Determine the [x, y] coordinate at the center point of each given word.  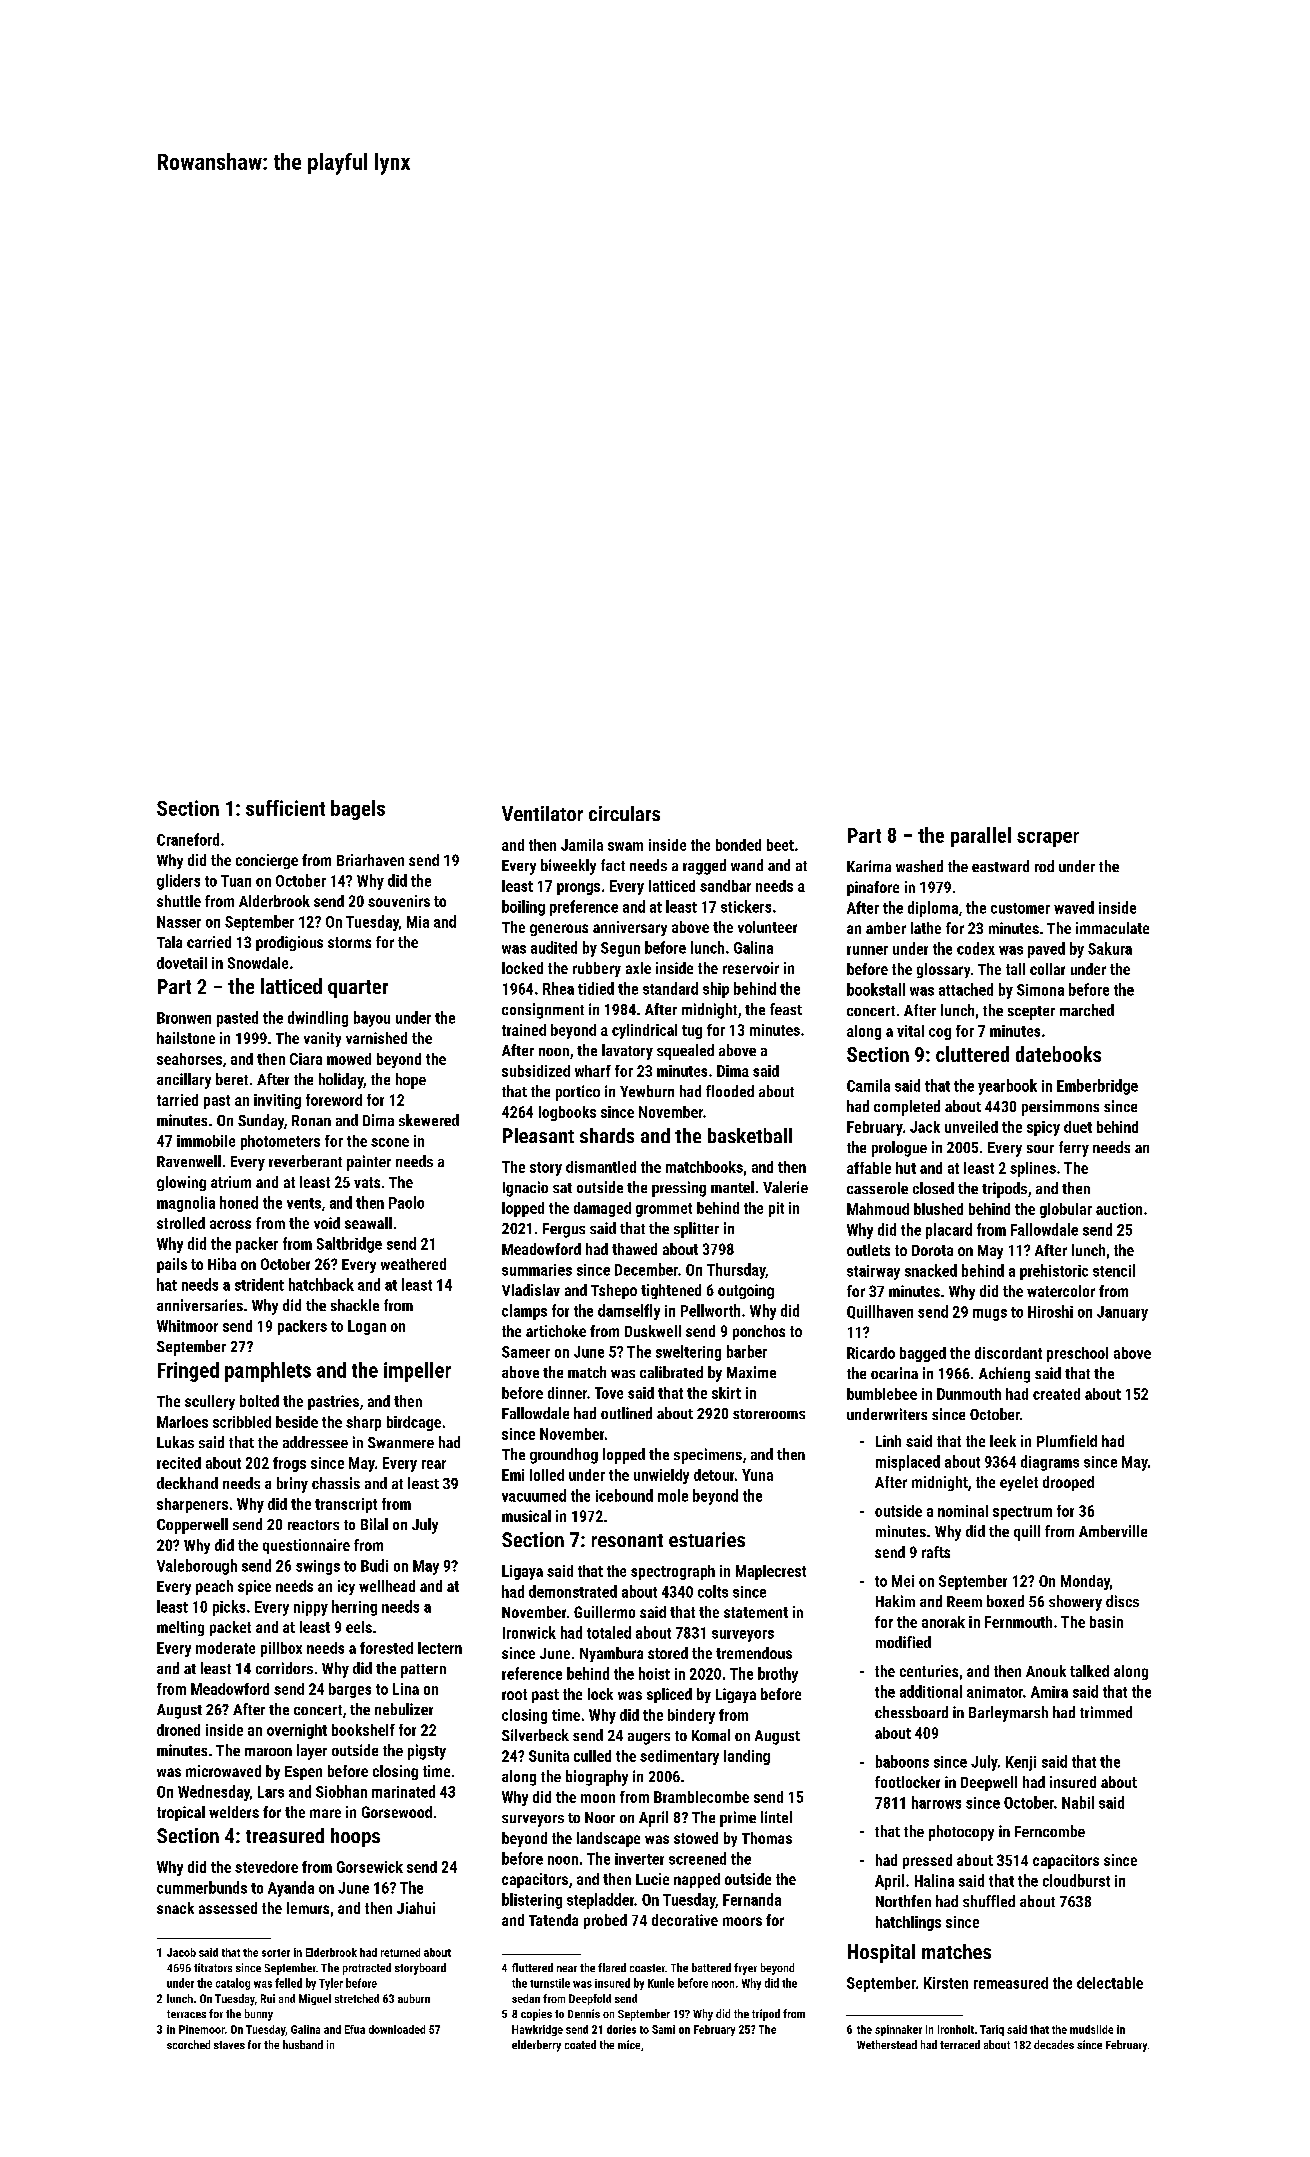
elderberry [536, 2046]
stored [668, 1653]
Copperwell [192, 1526]
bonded [738, 845]
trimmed [1106, 1712]
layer [312, 1752]
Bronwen [184, 1018]
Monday [1085, 1582]
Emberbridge [1097, 1087]
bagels [358, 810]
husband [303, 2044]
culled [592, 1756]
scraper [1048, 839]
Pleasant [538, 1135]
